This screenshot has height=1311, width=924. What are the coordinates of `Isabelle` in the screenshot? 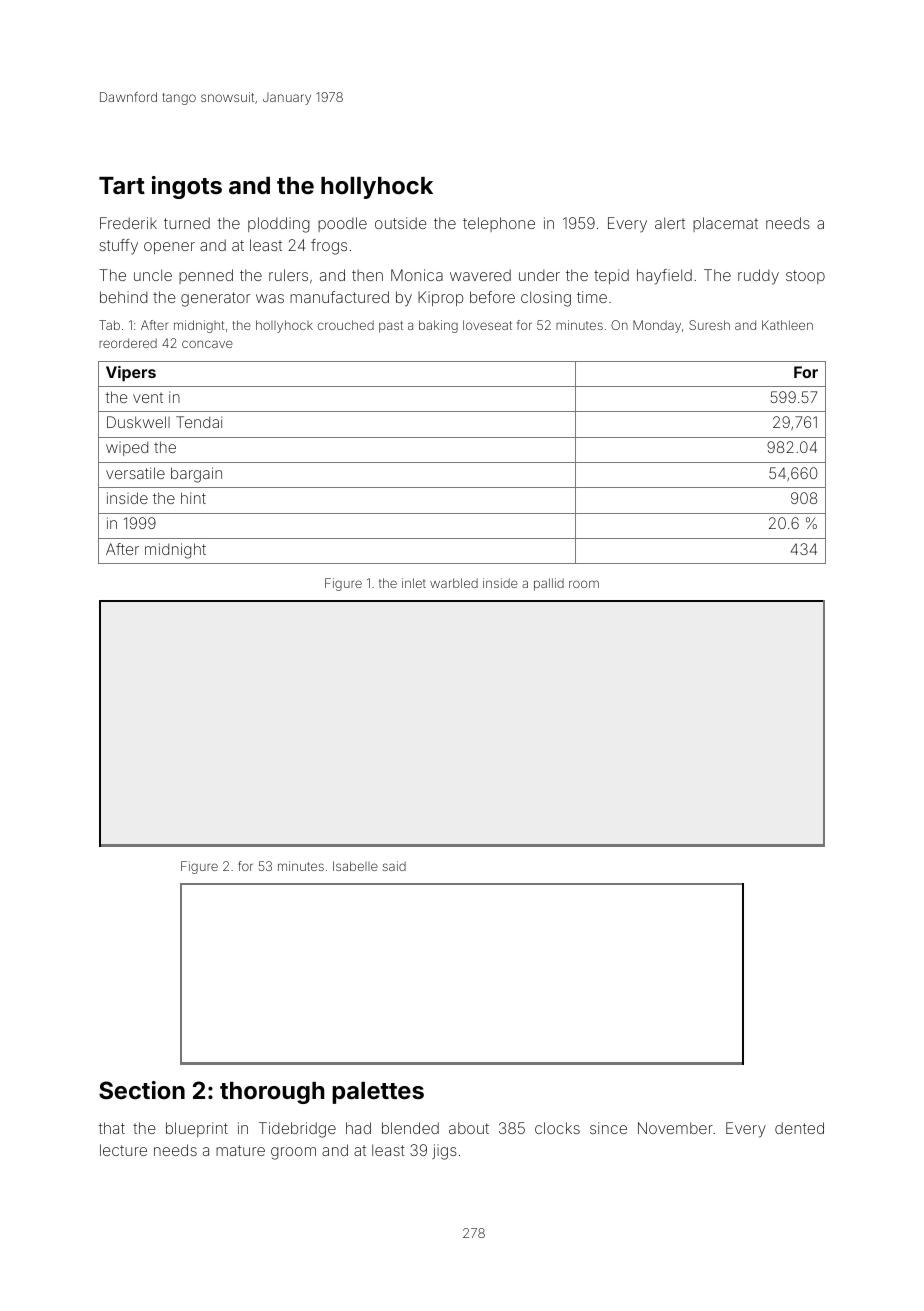 It's located at (355, 866).
